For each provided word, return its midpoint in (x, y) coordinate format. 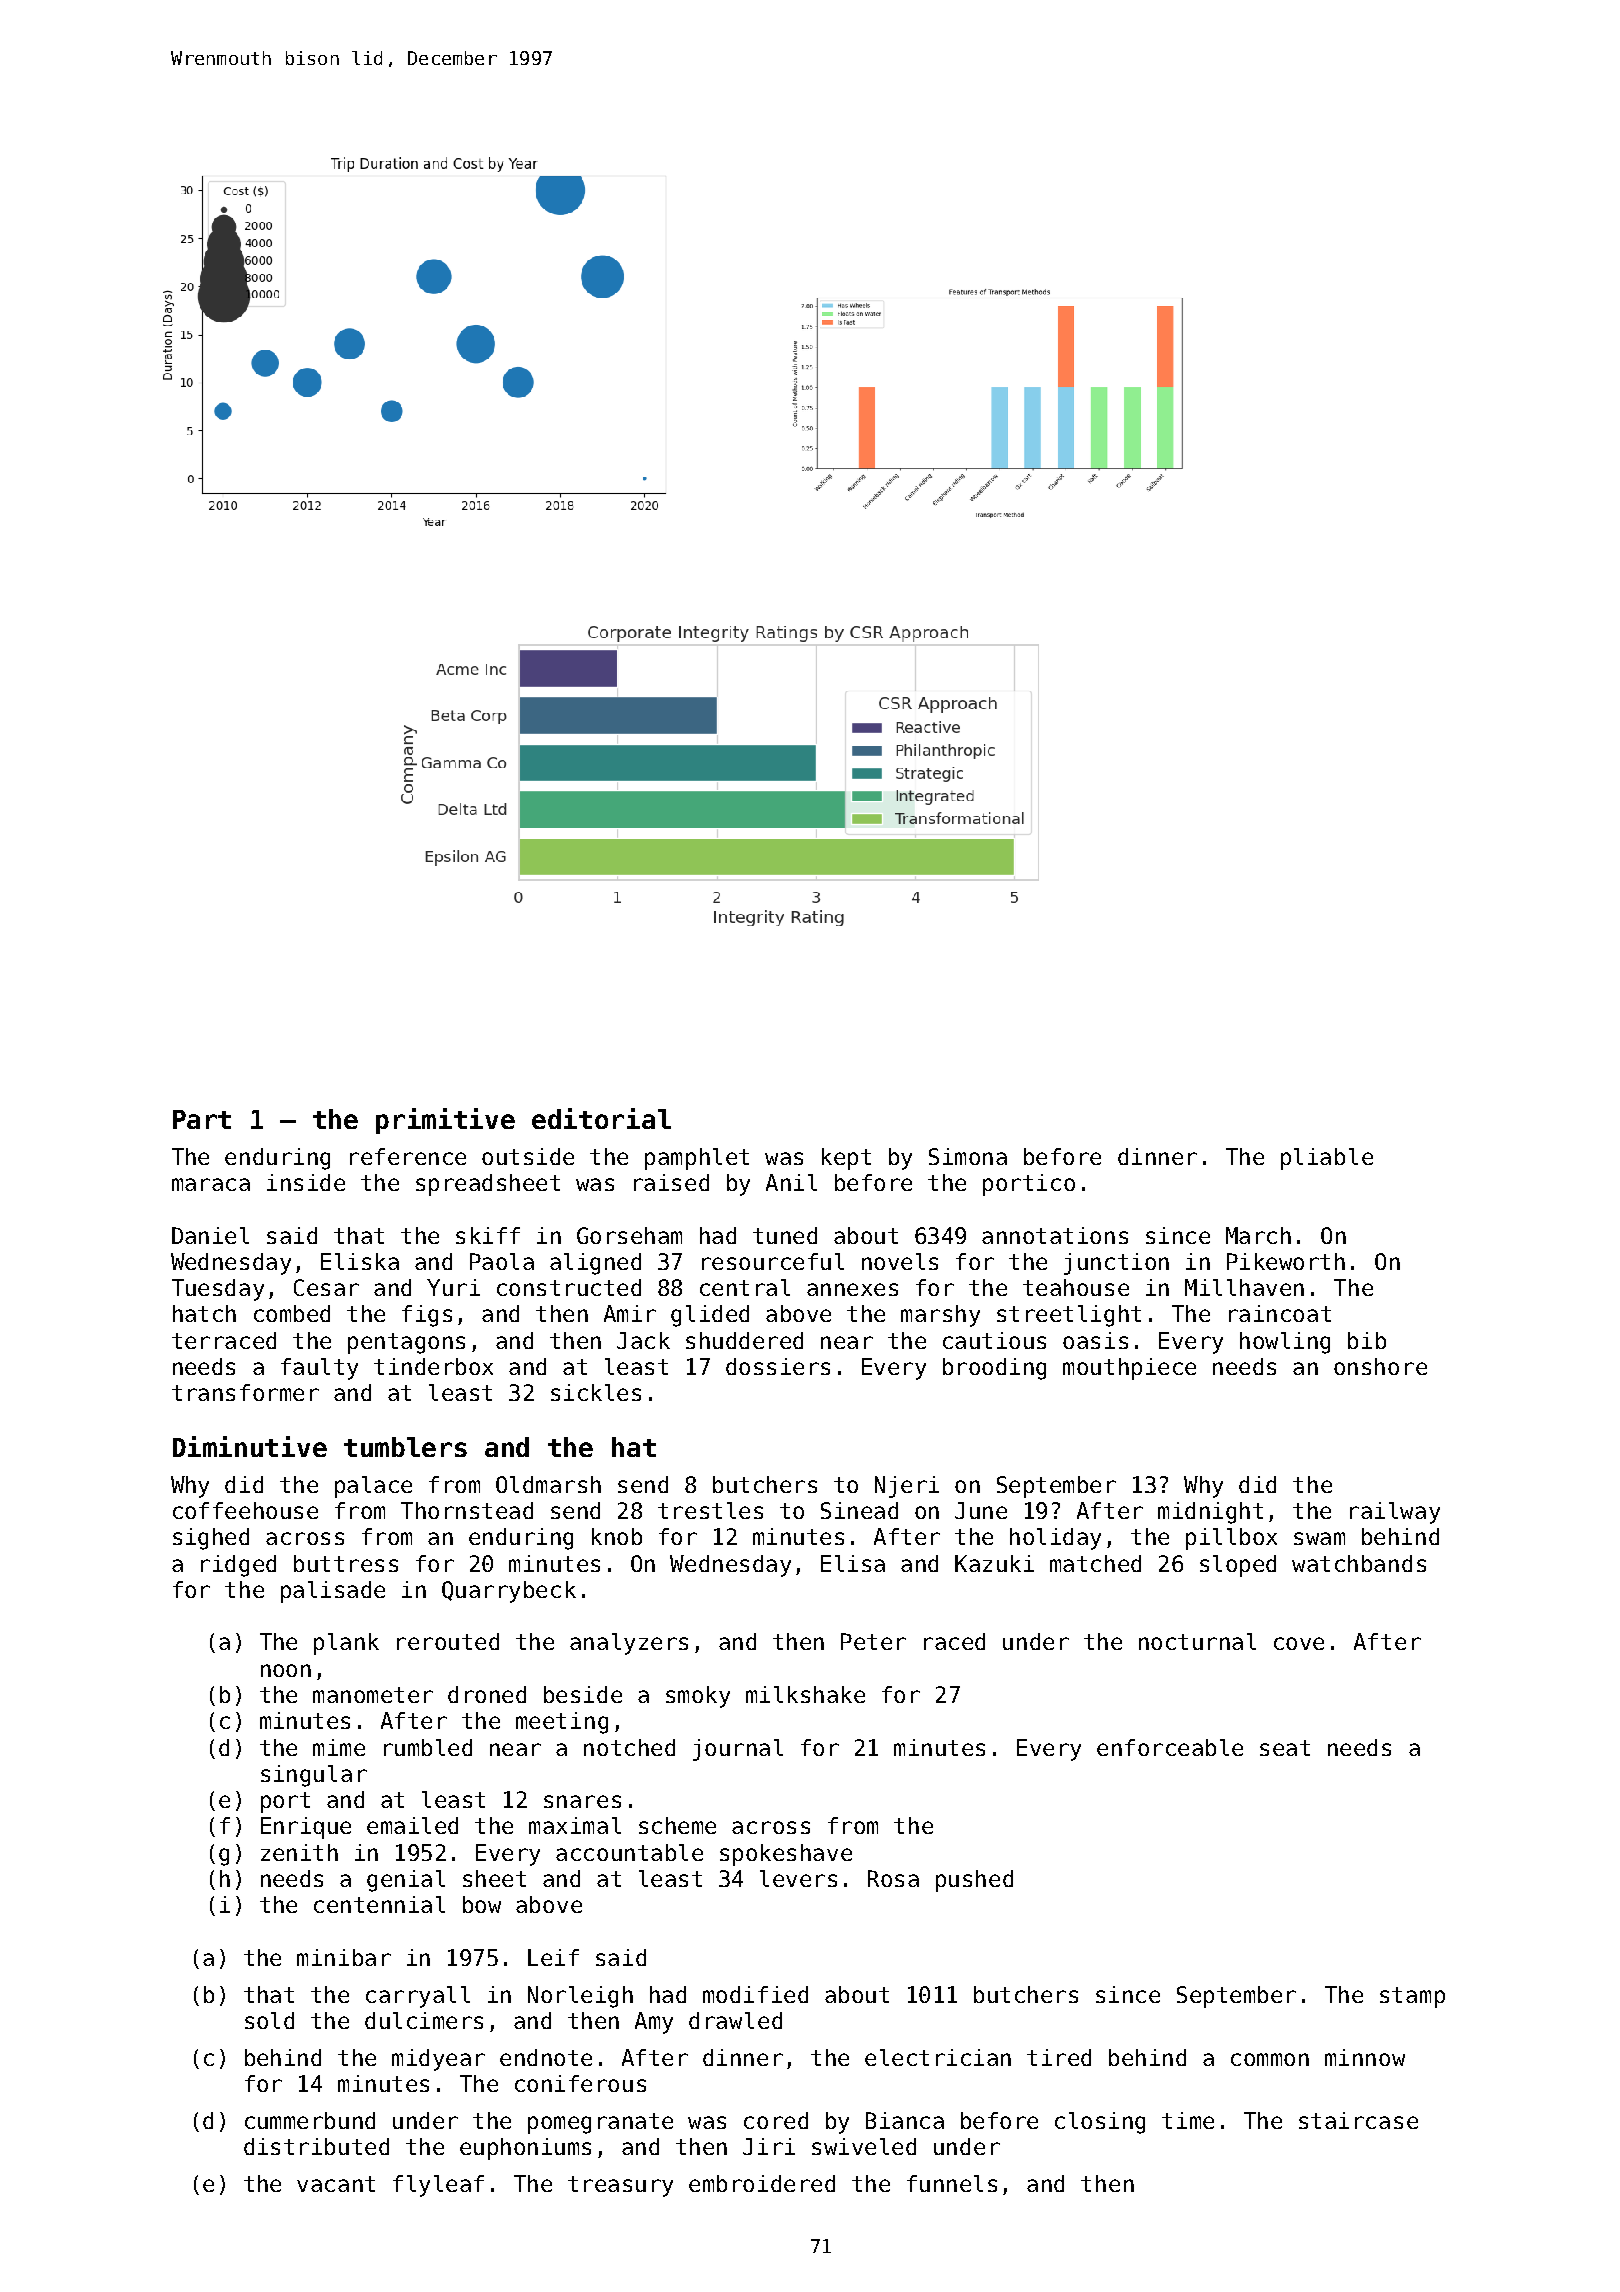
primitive (445, 1121)
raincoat (1280, 1313)
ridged (238, 1566)
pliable (1327, 1159)
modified (755, 1994)
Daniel (210, 1235)
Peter (873, 1641)
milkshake (805, 1694)
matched (1095, 1563)
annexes (852, 1289)
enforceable (1170, 1747)
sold (269, 2020)
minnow (1365, 2057)
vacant (336, 2184)
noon (286, 1670)
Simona (968, 1156)
